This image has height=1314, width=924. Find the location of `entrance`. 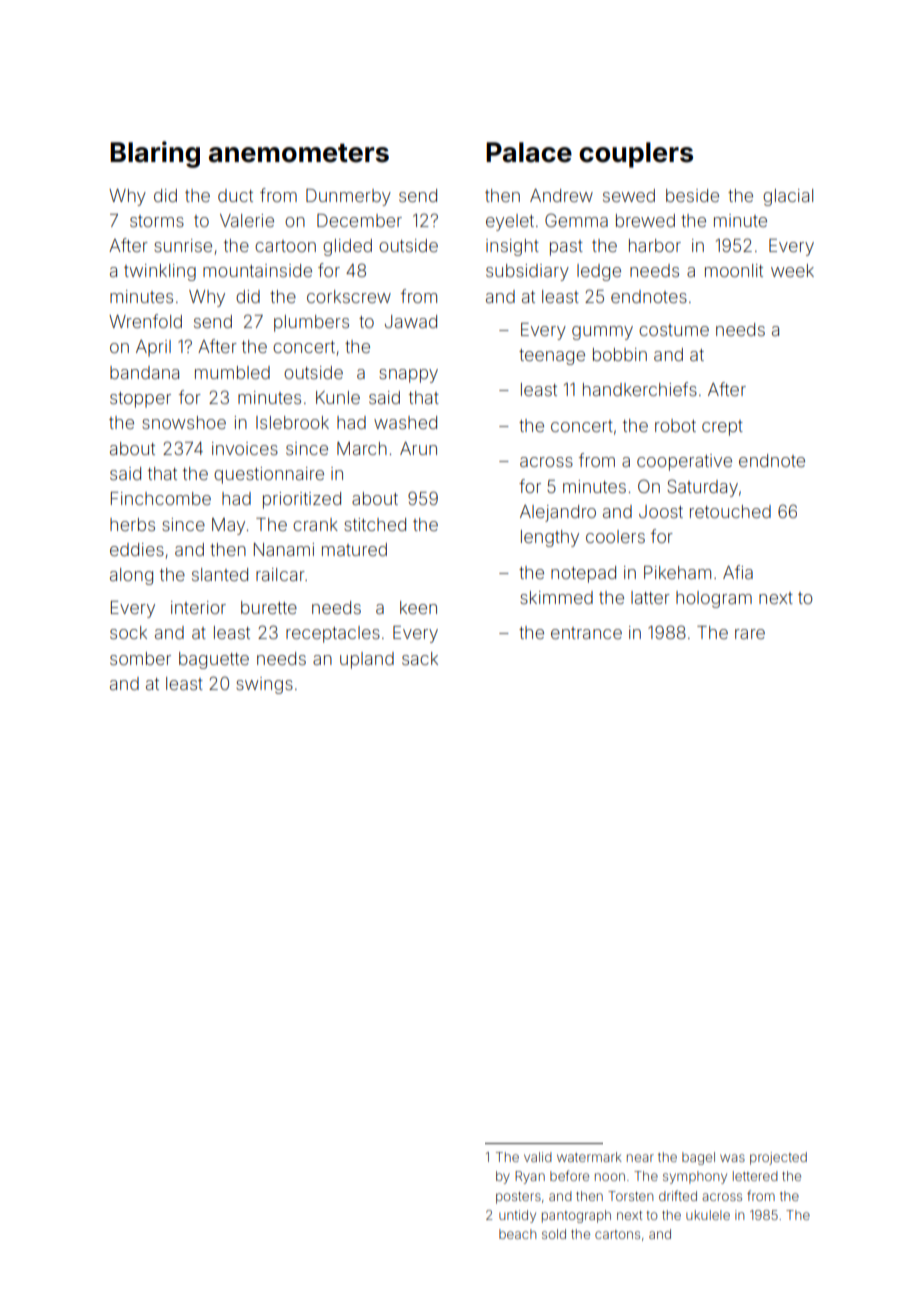

entrance is located at coordinates (586, 633).
